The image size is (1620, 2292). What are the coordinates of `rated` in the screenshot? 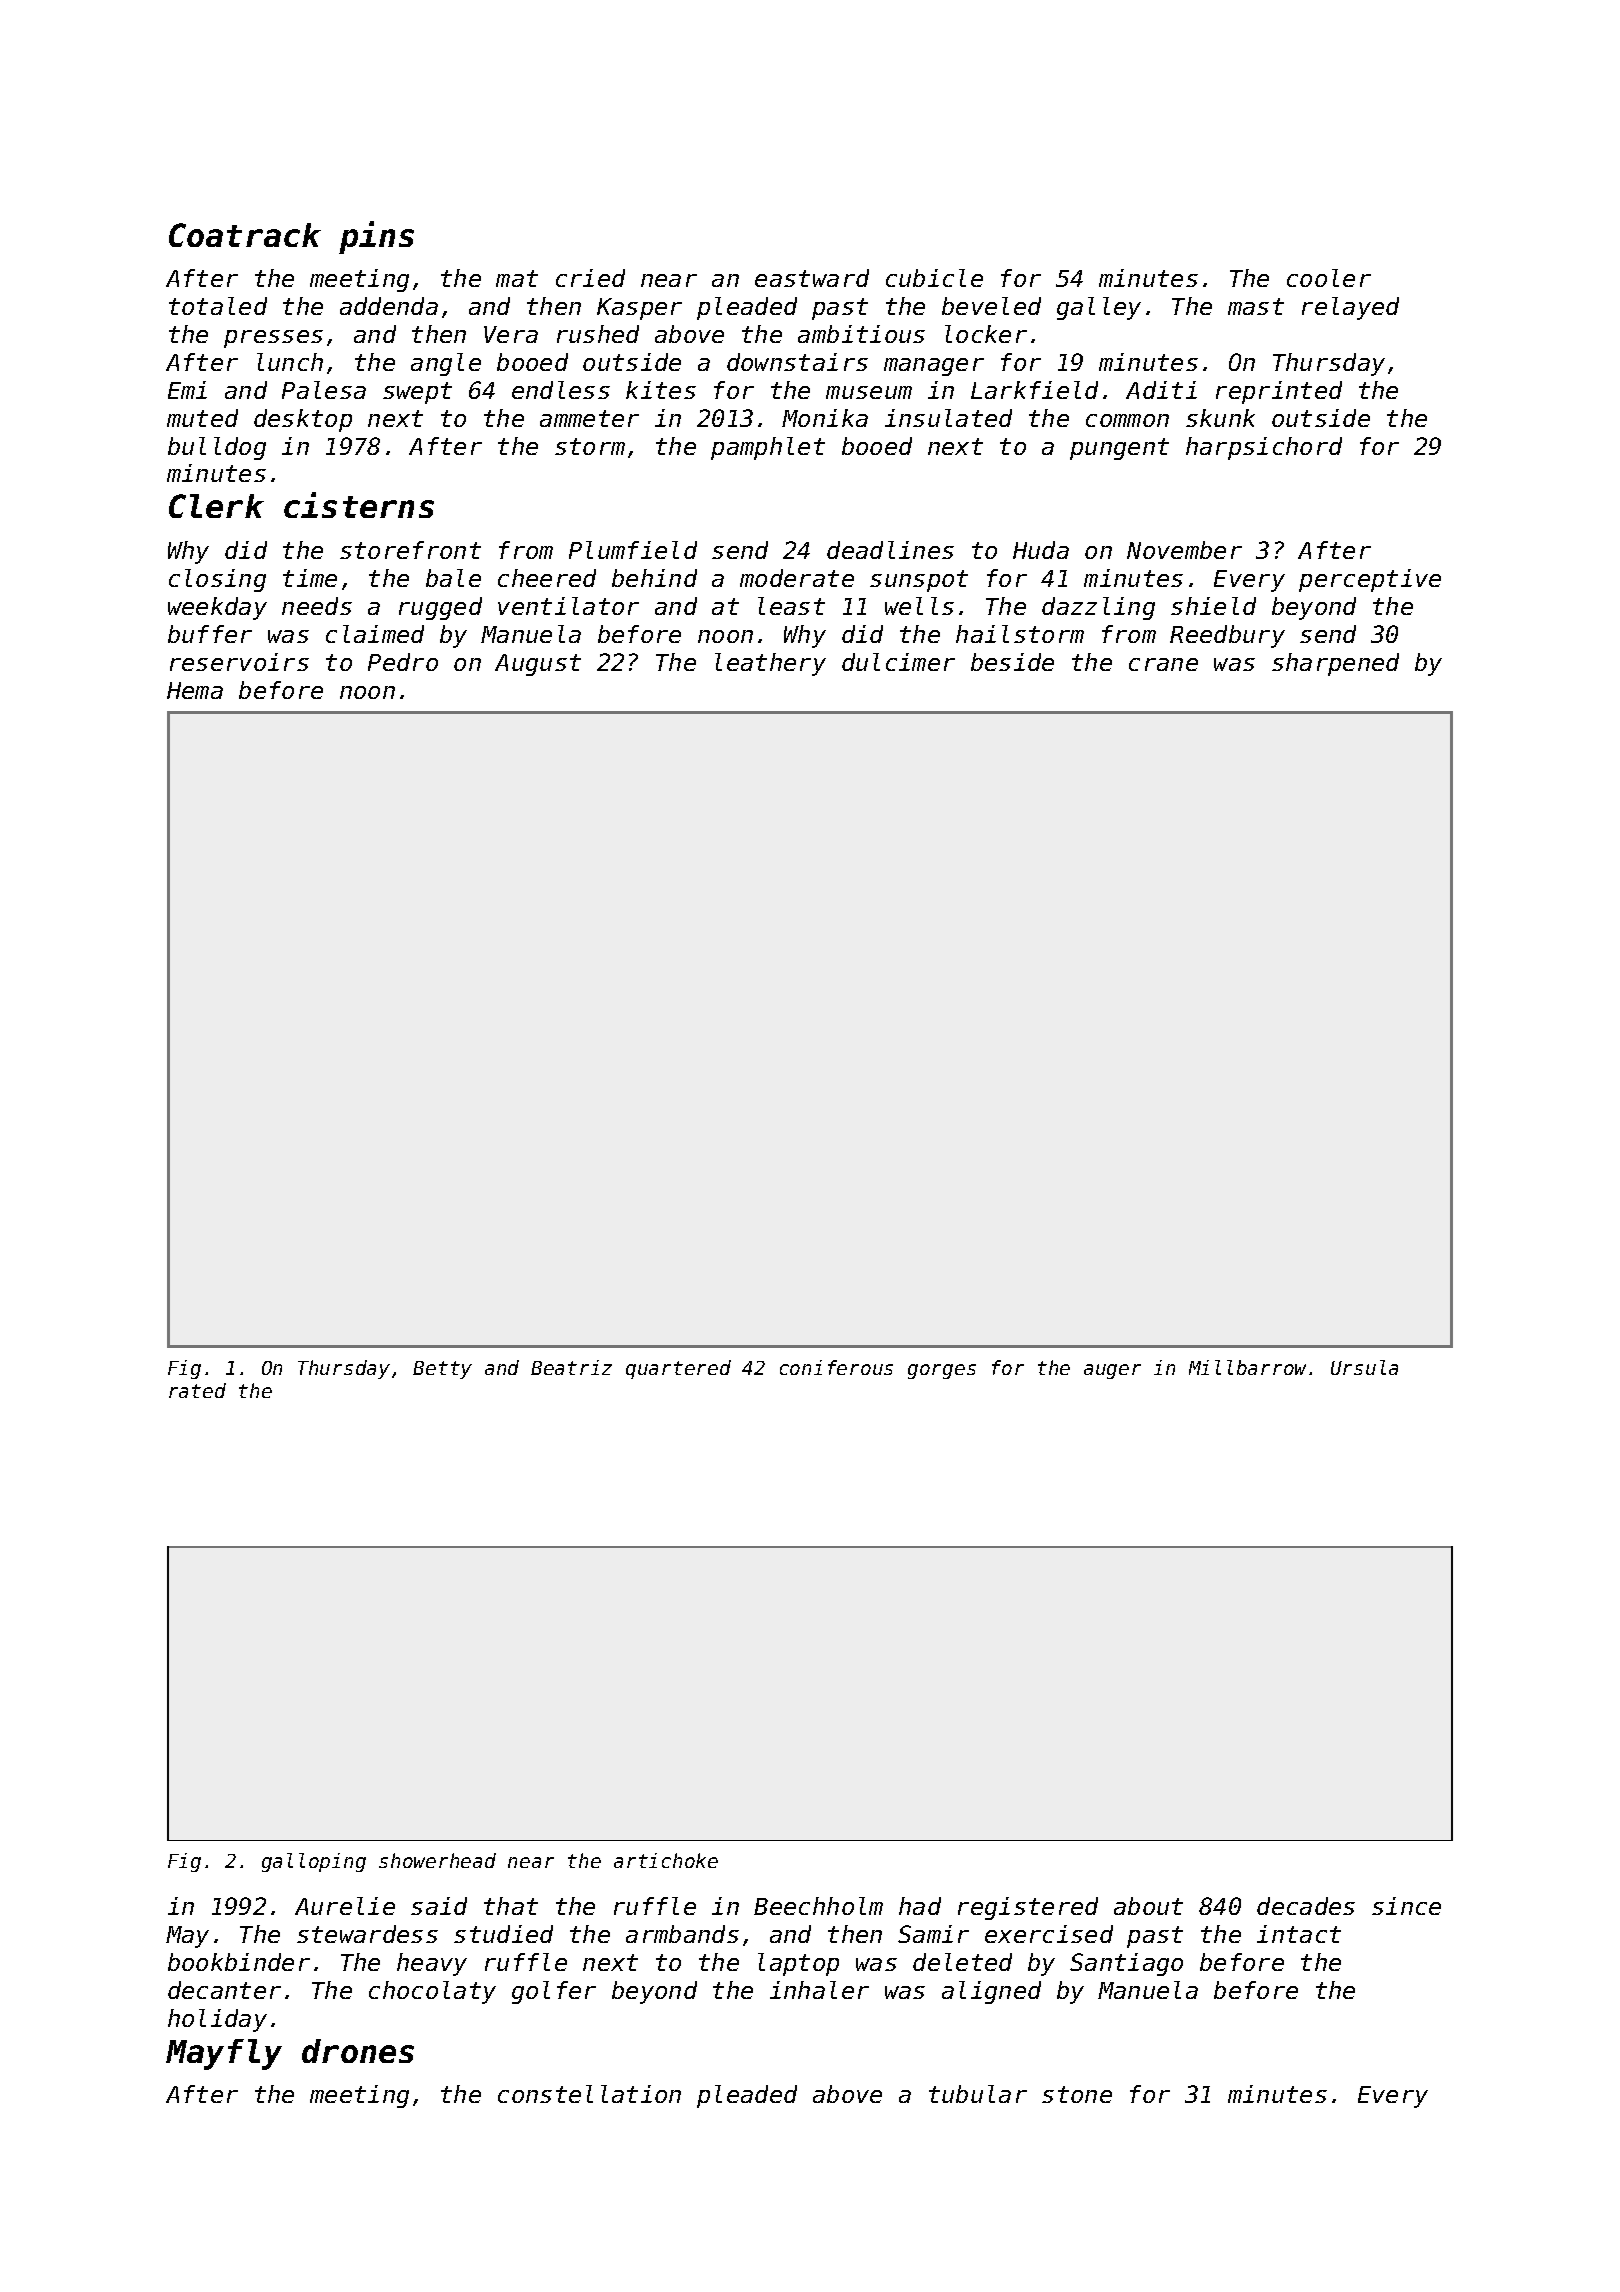 It's located at (197, 1390).
